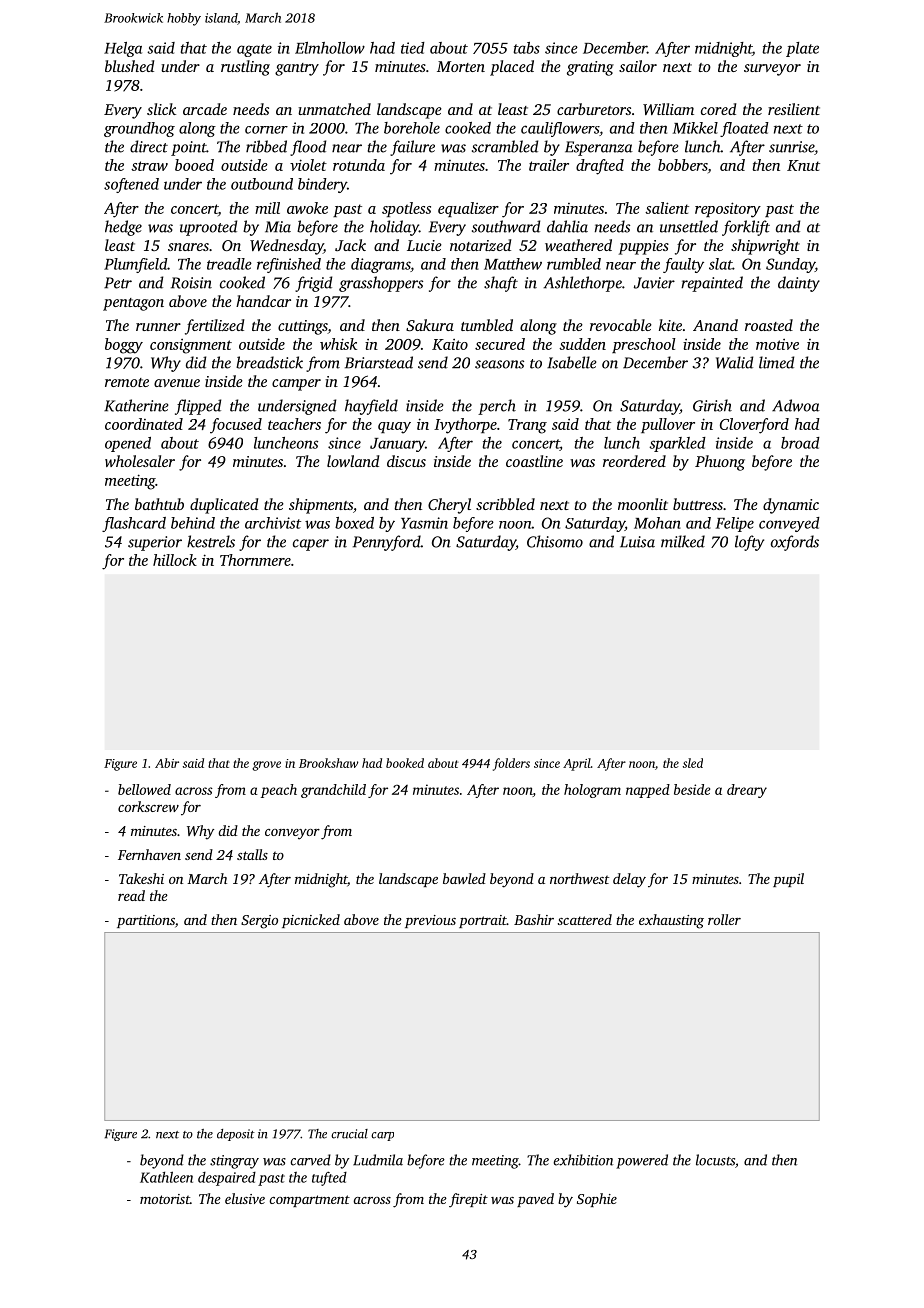  Describe the element at coordinates (308, 148) in the screenshot. I see `flood` at that location.
